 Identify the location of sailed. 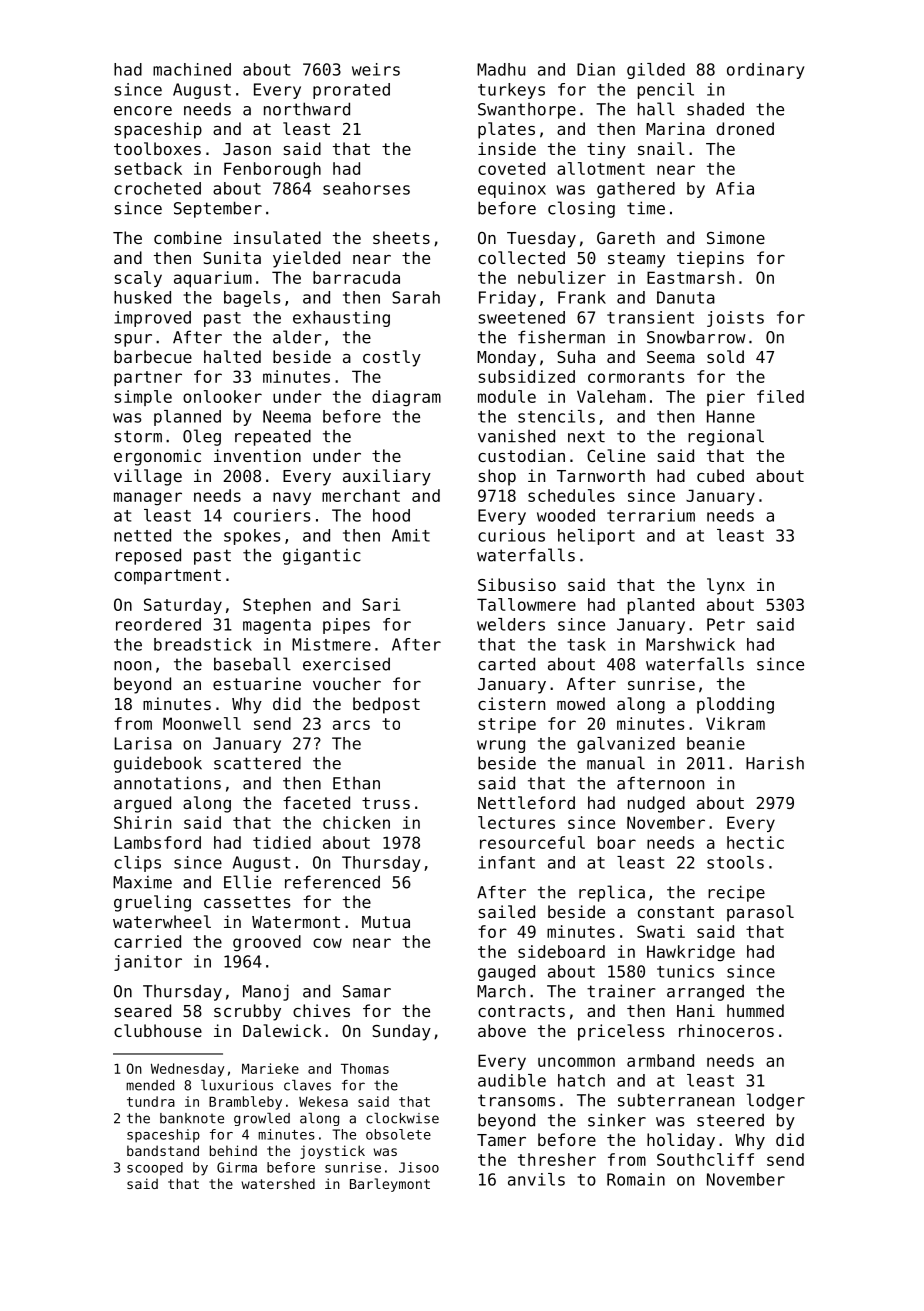
(507, 911).
